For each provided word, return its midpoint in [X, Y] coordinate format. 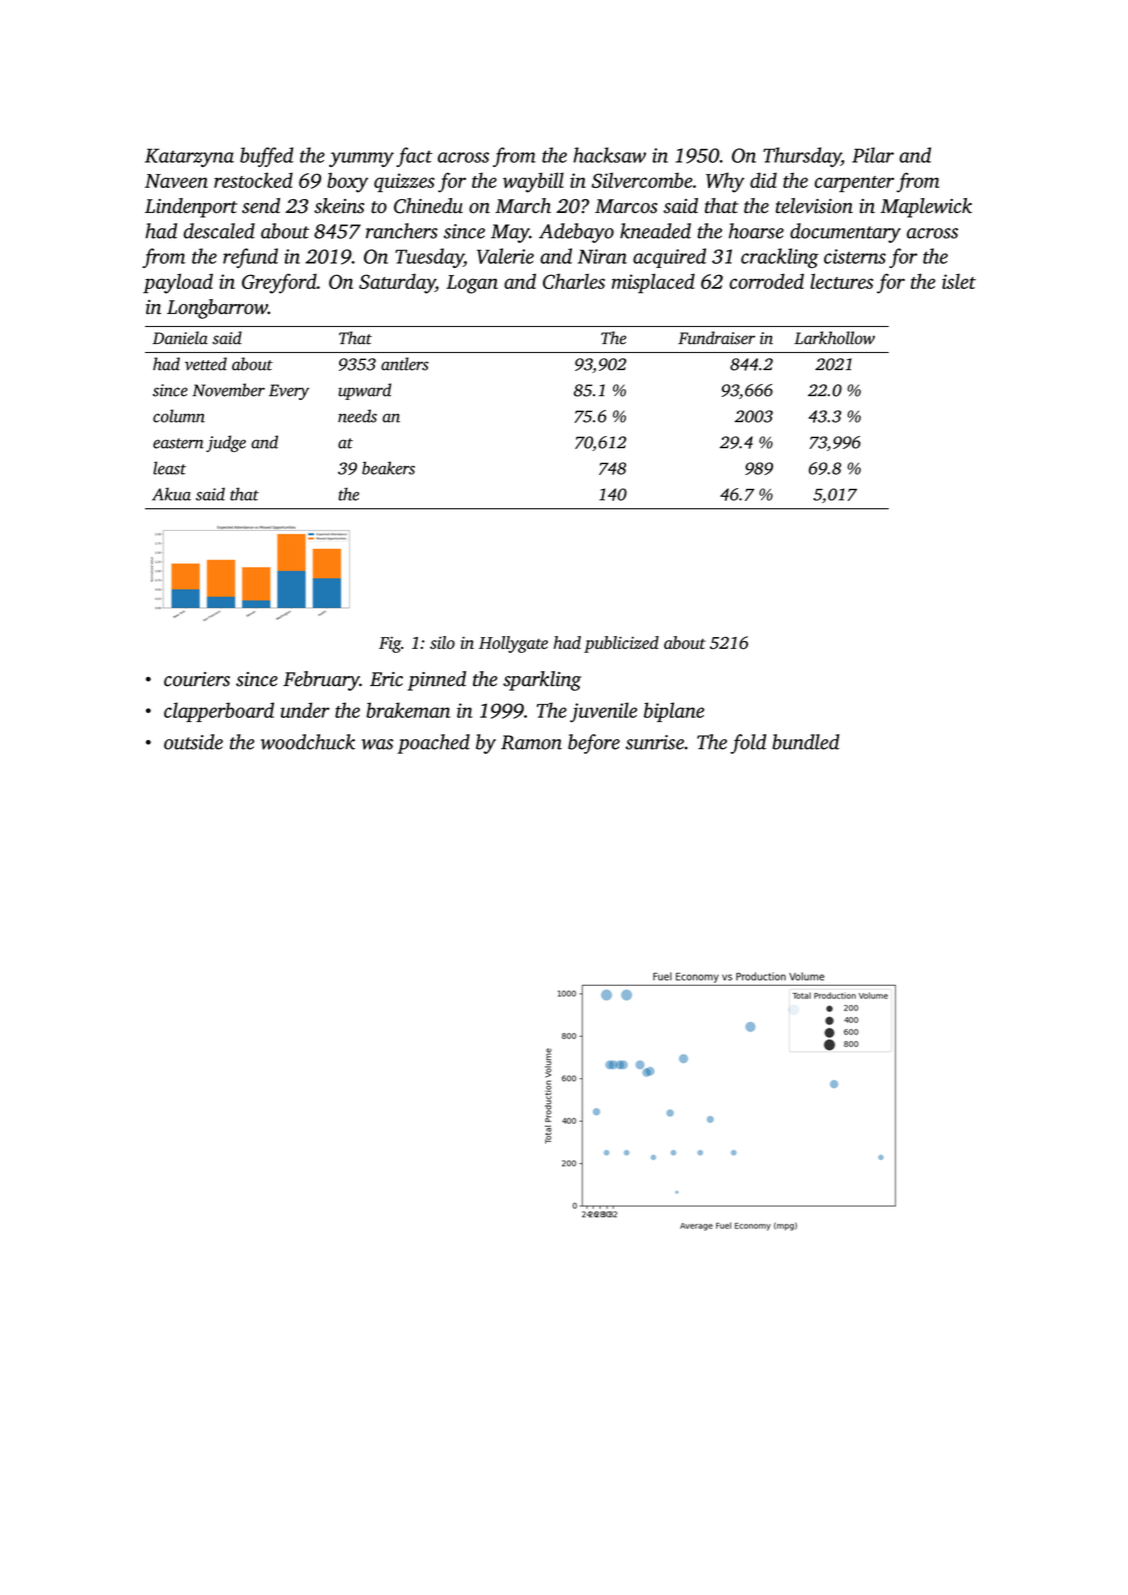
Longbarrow [217, 309]
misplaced [653, 283]
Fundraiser [716, 338]
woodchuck [308, 742]
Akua [171, 494]
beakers [388, 468]
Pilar [873, 155]
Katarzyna [189, 157]
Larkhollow [834, 338]
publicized [621, 644]
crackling [780, 258]
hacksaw [609, 155]
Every [289, 392]
